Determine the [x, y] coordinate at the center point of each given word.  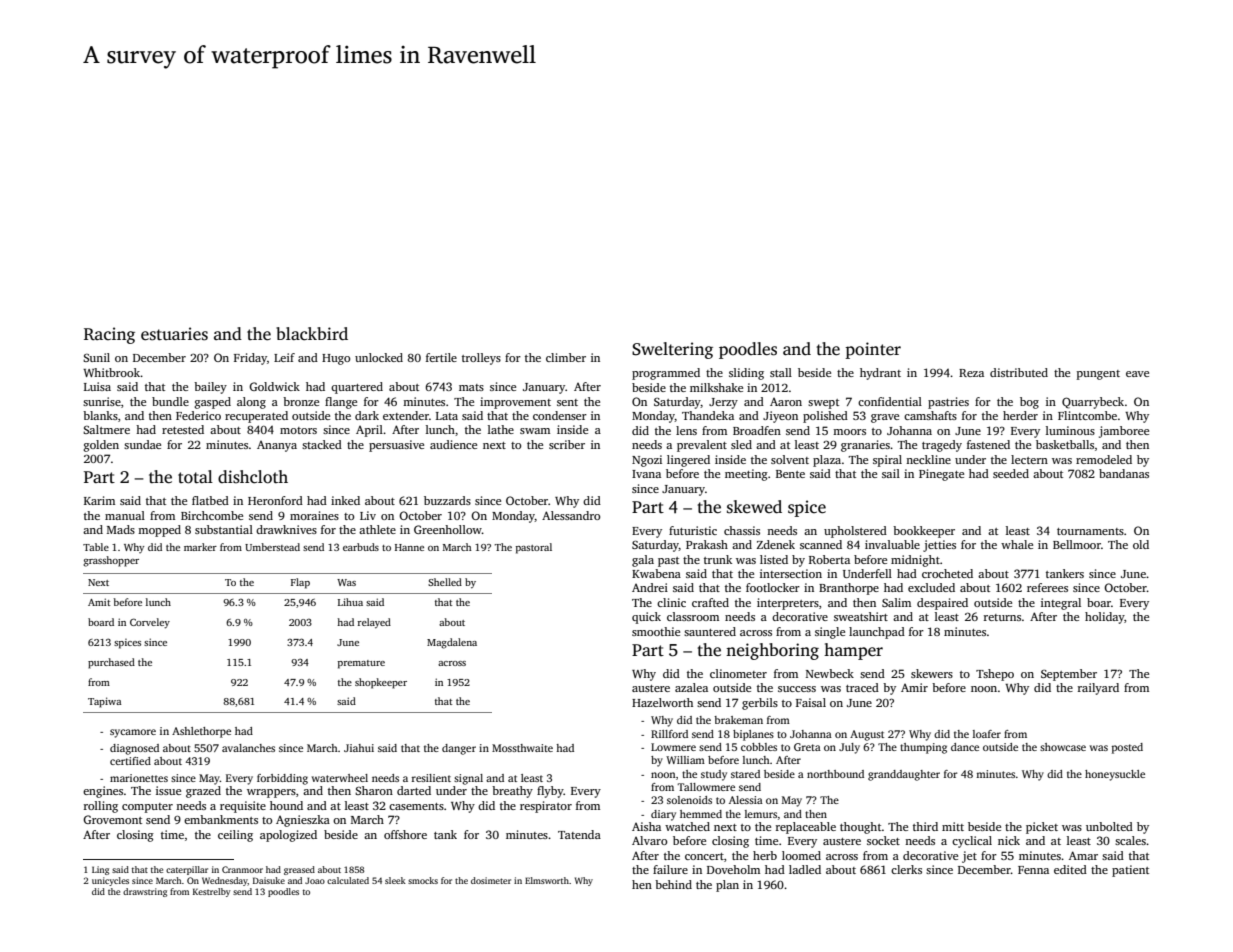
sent [567, 402]
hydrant [880, 374]
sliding [746, 374]
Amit [99, 602]
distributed [1019, 372]
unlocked [379, 357]
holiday [1104, 618]
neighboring [772, 651]
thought [861, 828]
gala [643, 561]
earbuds [361, 547]
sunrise [102, 401]
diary [663, 815]
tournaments [1090, 531]
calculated [348, 880]
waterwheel [340, 778]
